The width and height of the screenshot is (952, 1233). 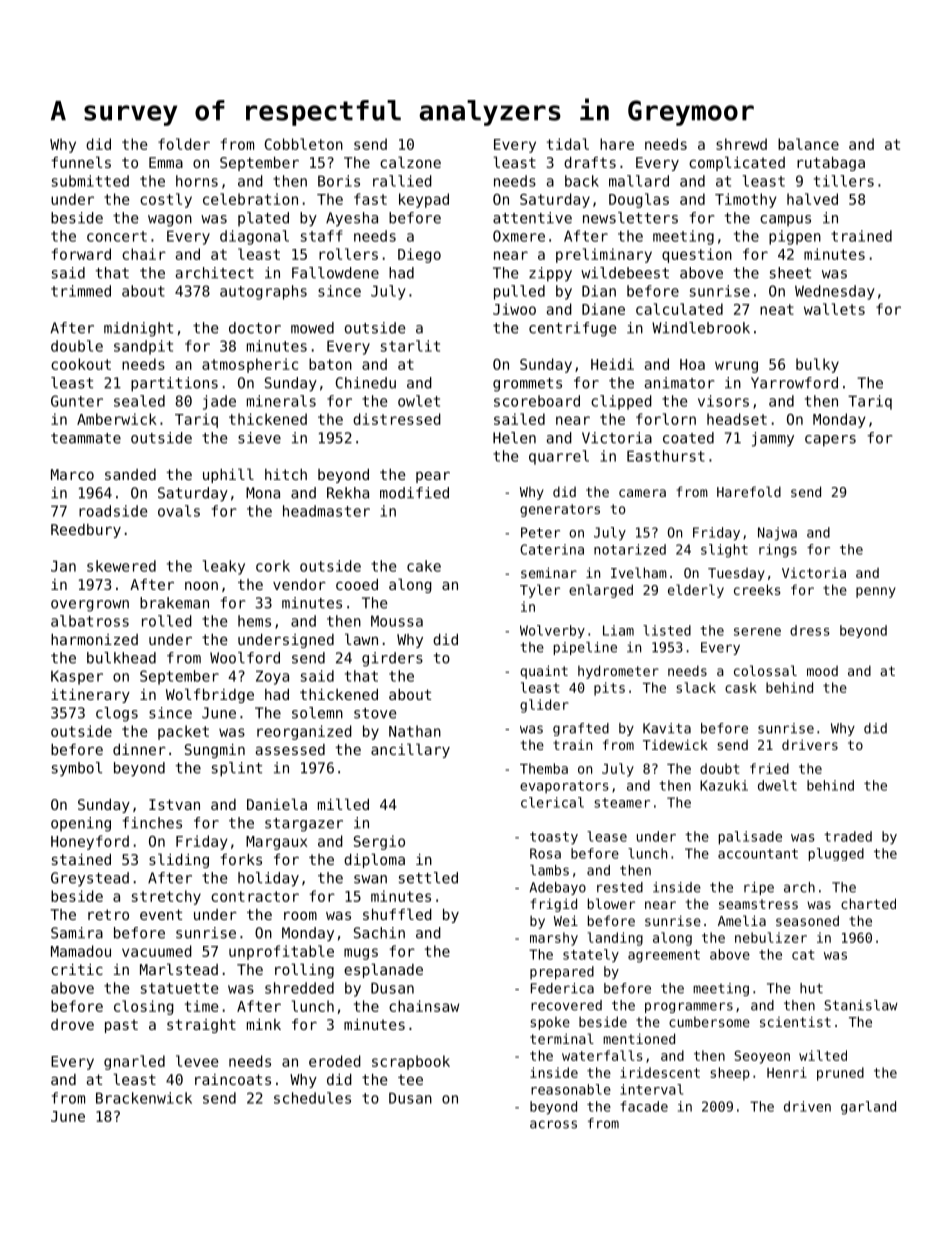 What do you see at coordinates (544, 706) in the screenshot?
I see `glider` at bounding box center [544, 706].
